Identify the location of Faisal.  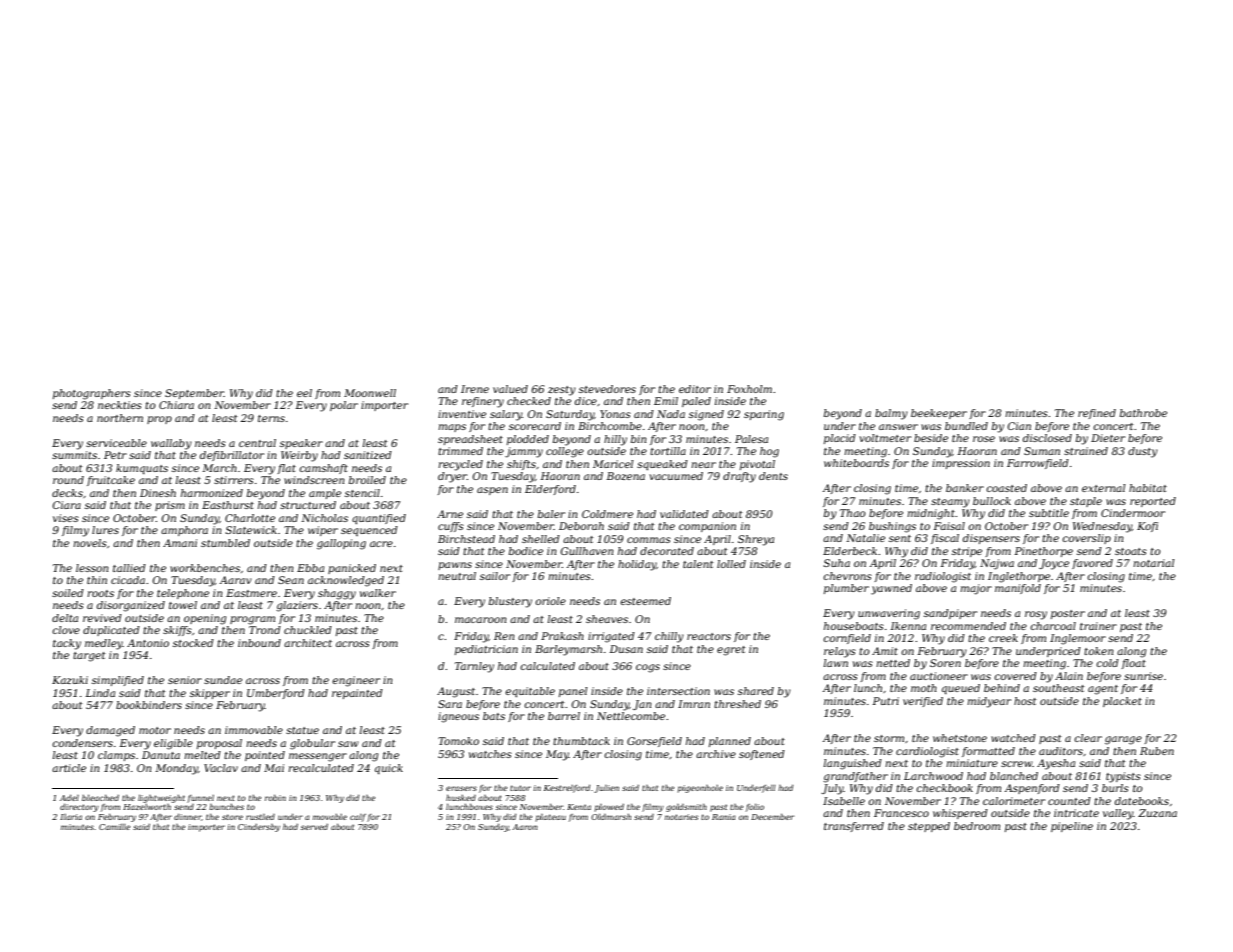
(949, 526).
